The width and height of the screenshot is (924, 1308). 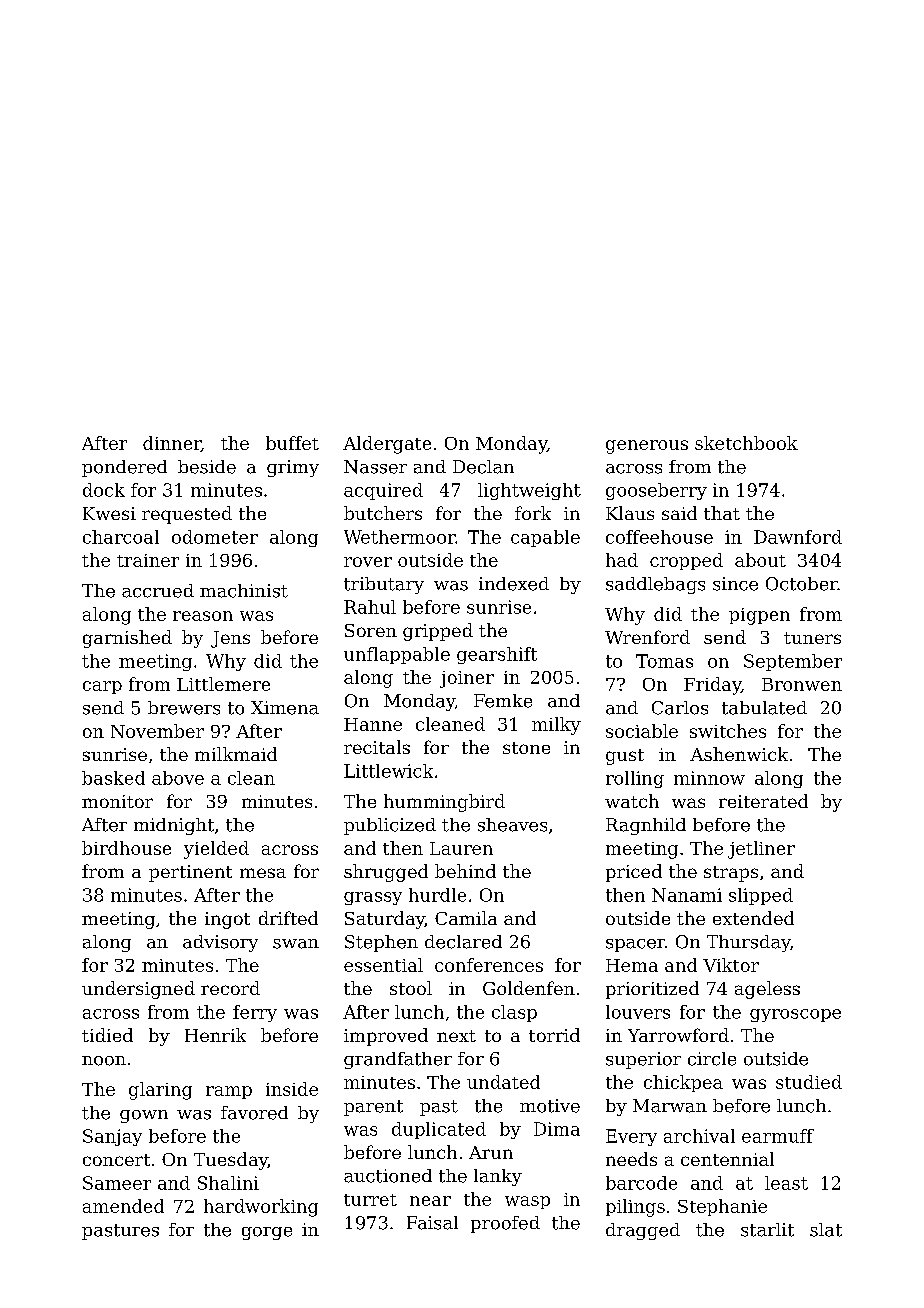 I want to click on carp, so click(x=102, y=687).
